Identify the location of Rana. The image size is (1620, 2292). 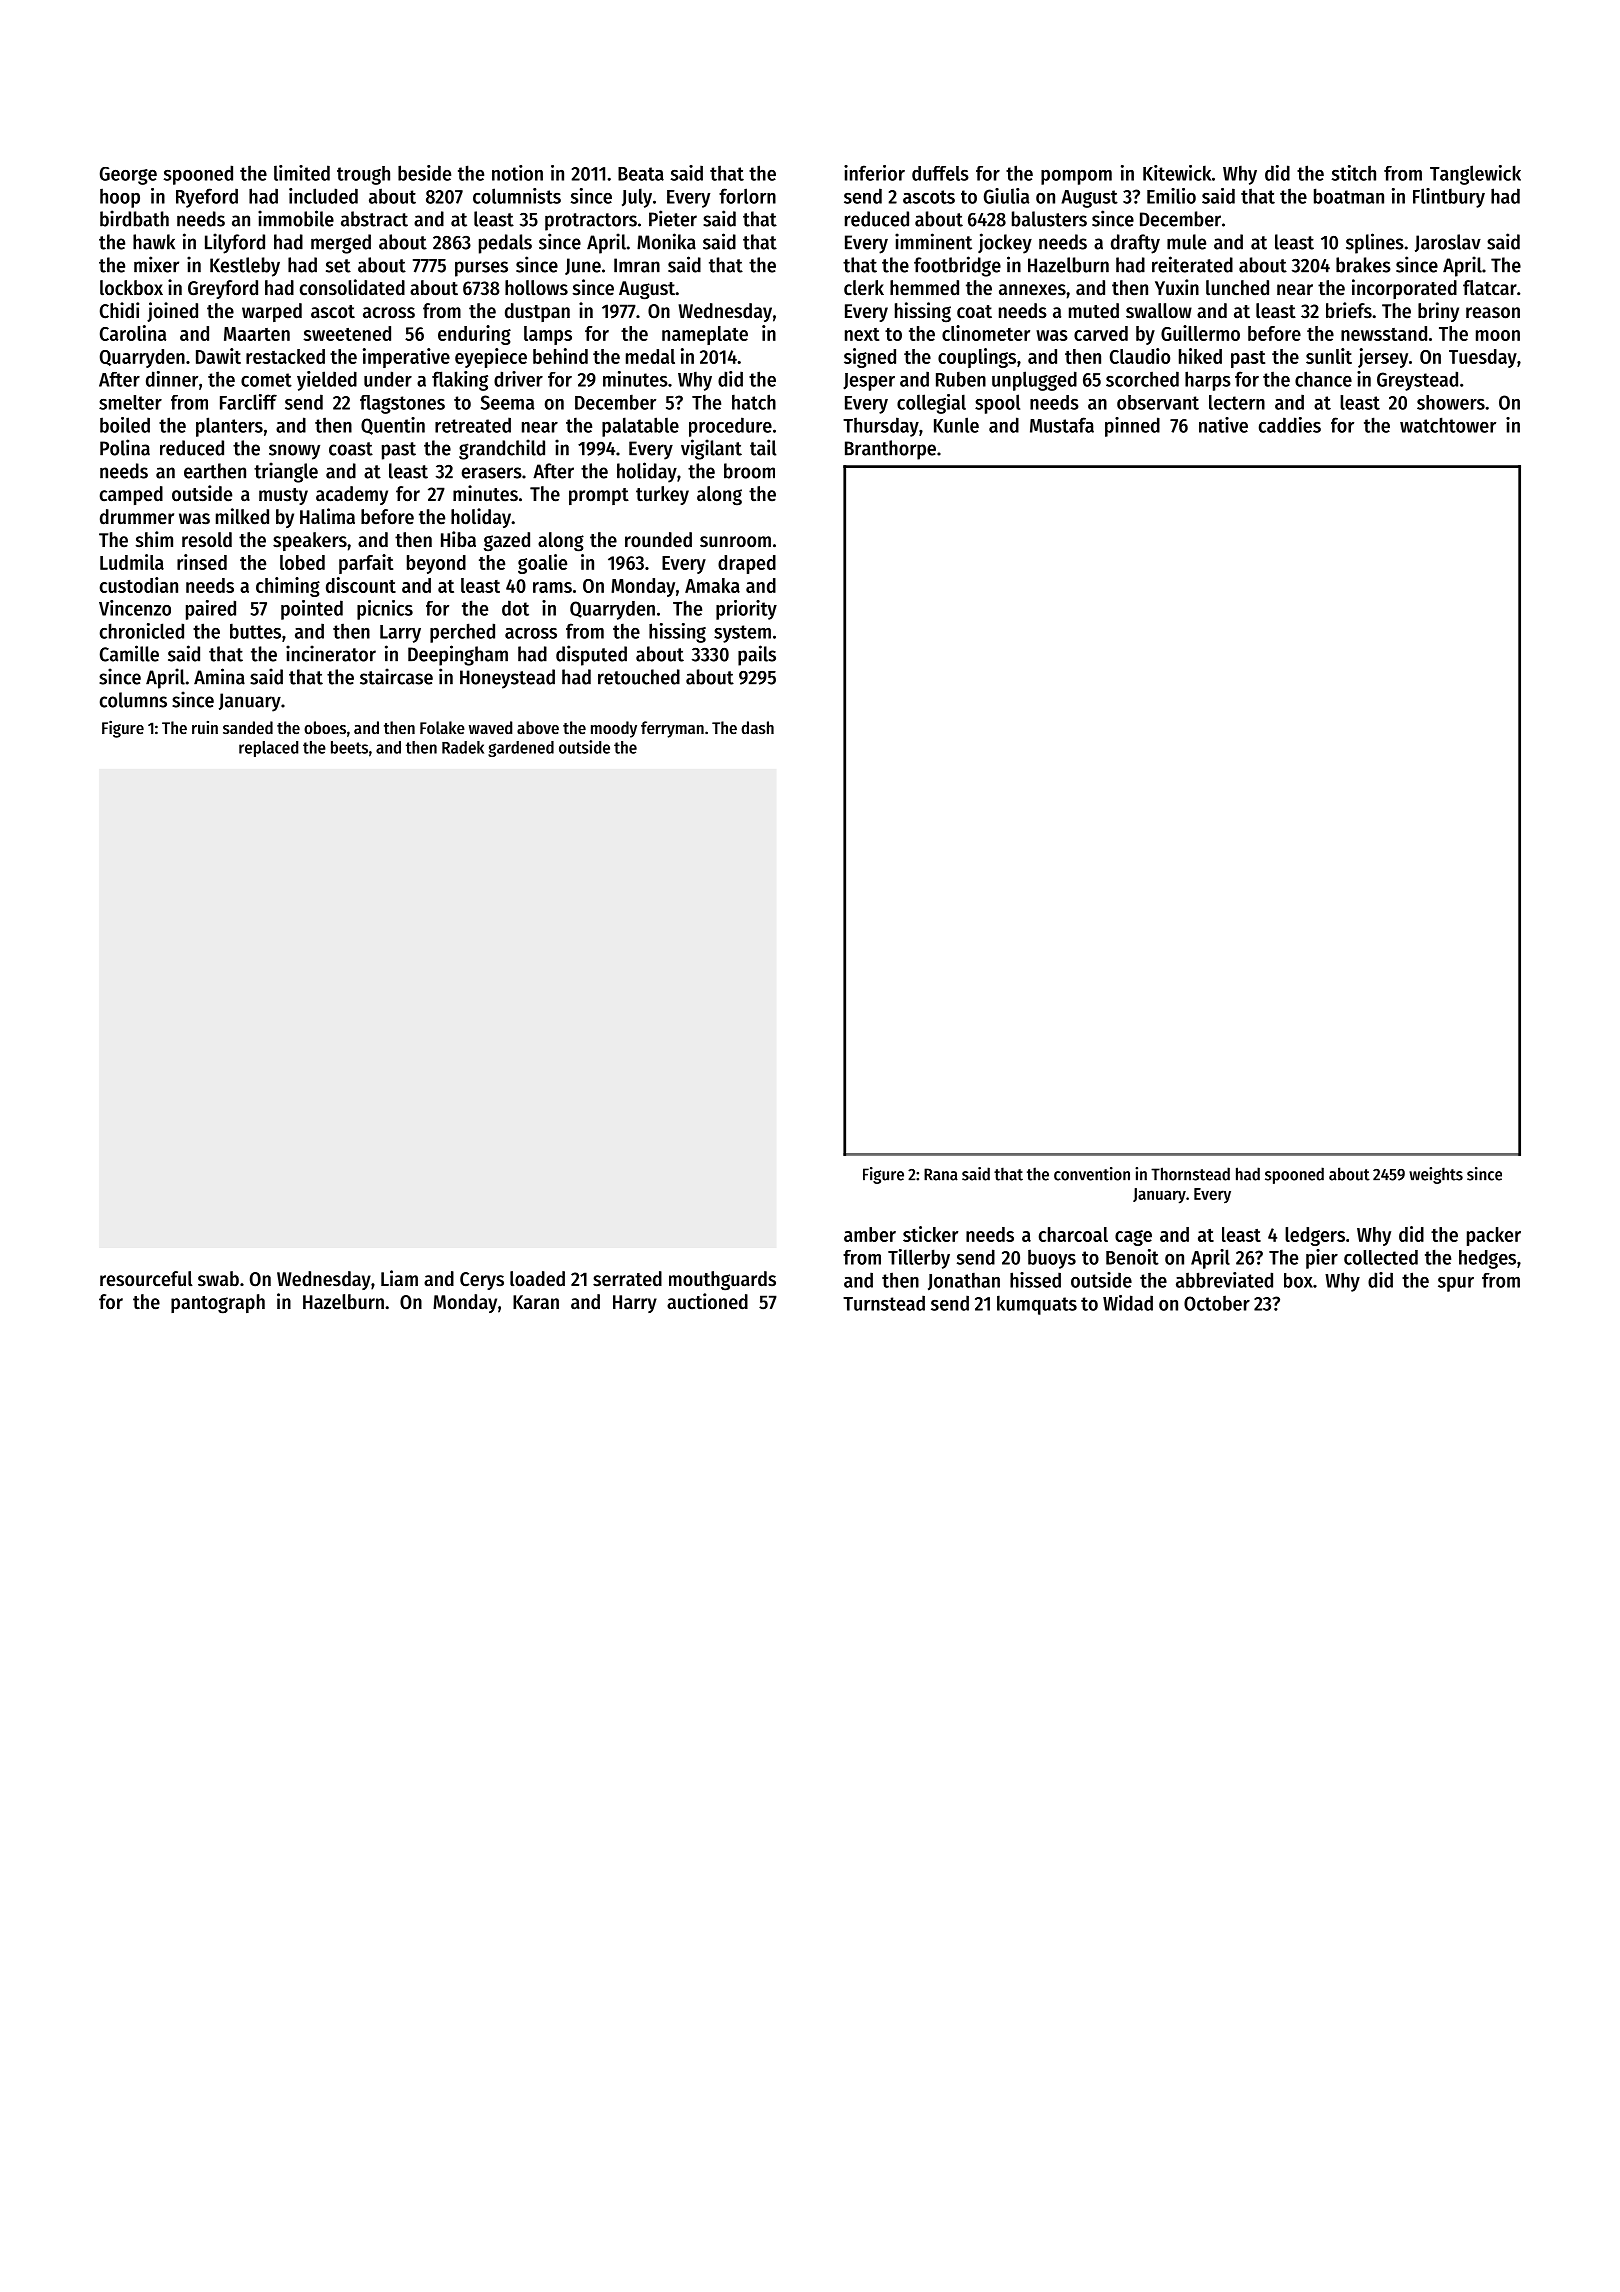
(941, 1174).
